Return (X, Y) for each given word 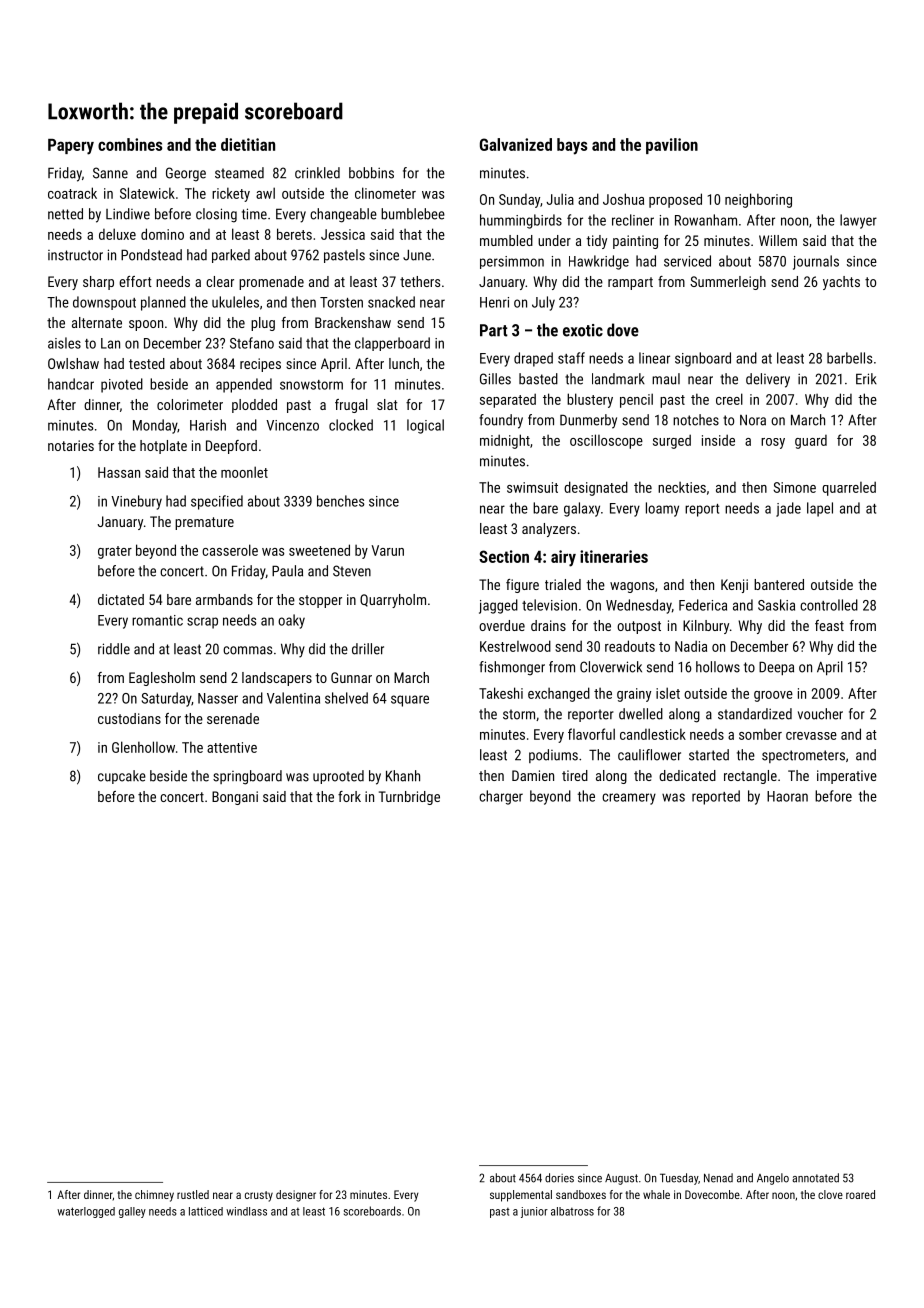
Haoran (787, 796)
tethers (420, 281)
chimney (154, 1196)
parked (231, 256)
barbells (849, 358)
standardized (755, 714)
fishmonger (512, 668)
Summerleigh (728, 283)
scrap (202, 623)
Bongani (235, 798)
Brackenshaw (353, 322)
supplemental (521, 1196)
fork (349, 796)
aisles (64, 343)
